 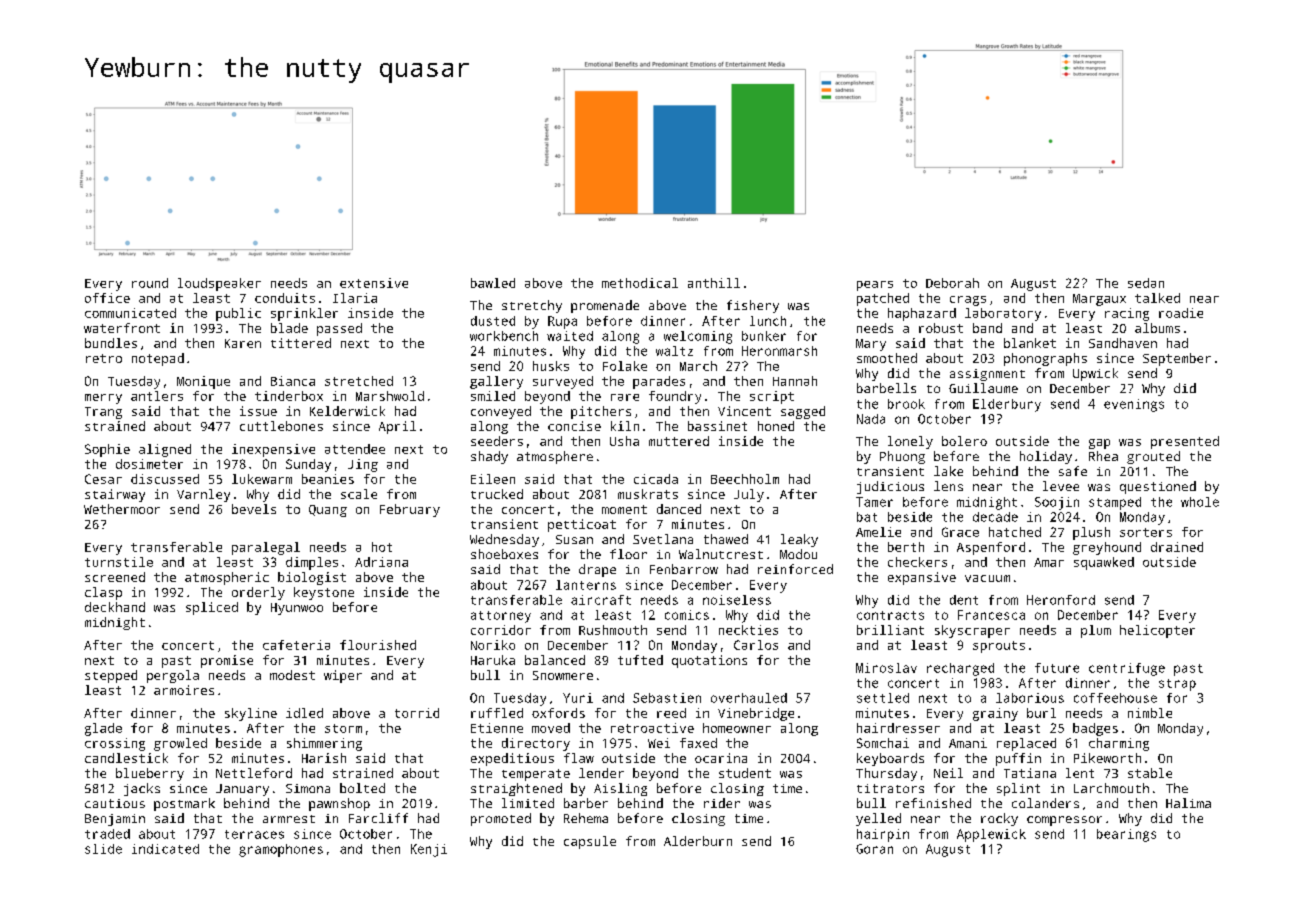 What do you see at coordinates (493, 283) in the screenshot?
I see `bawled` at bounding box center [493, 283].
